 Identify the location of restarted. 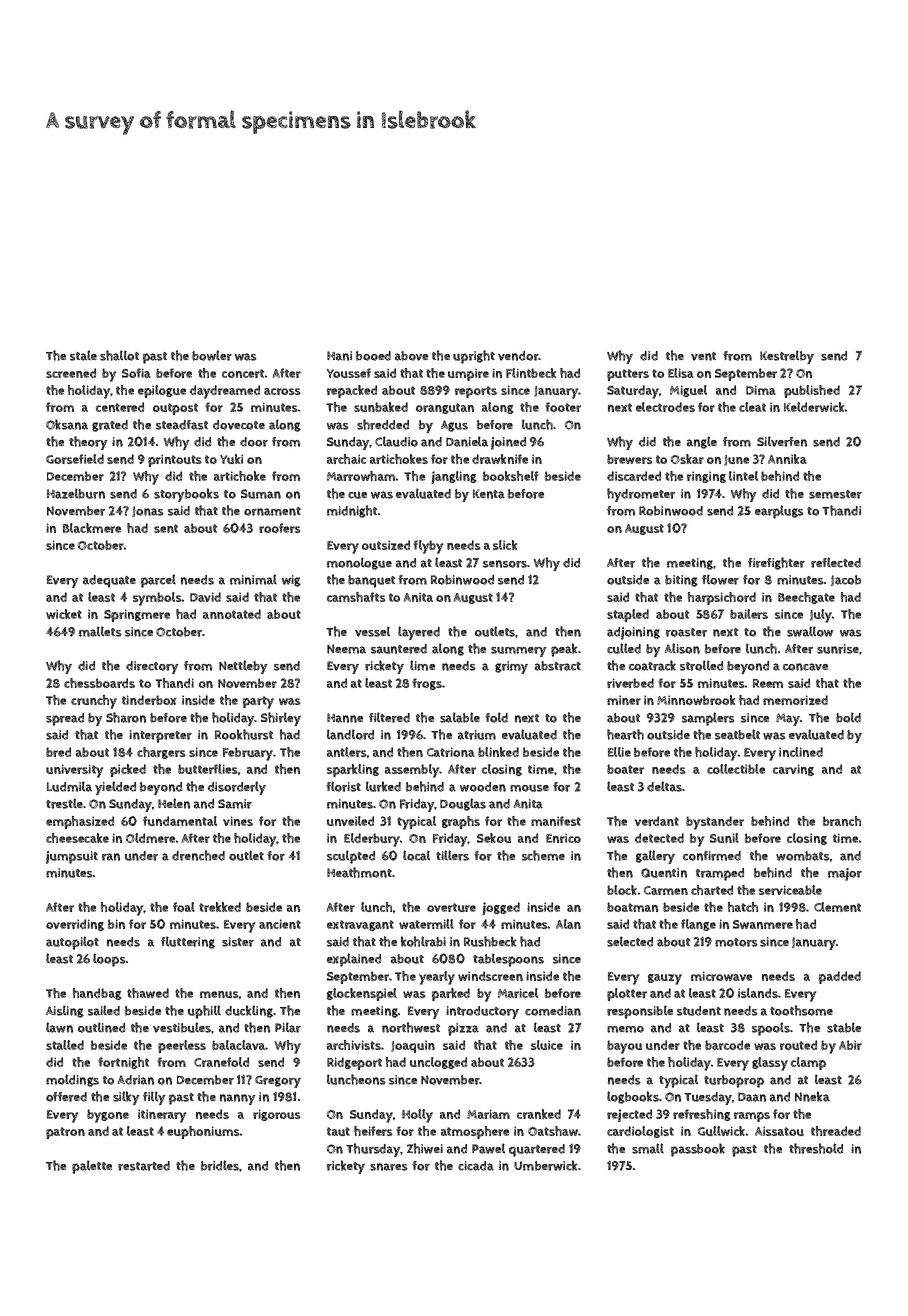
(144, 1166).
